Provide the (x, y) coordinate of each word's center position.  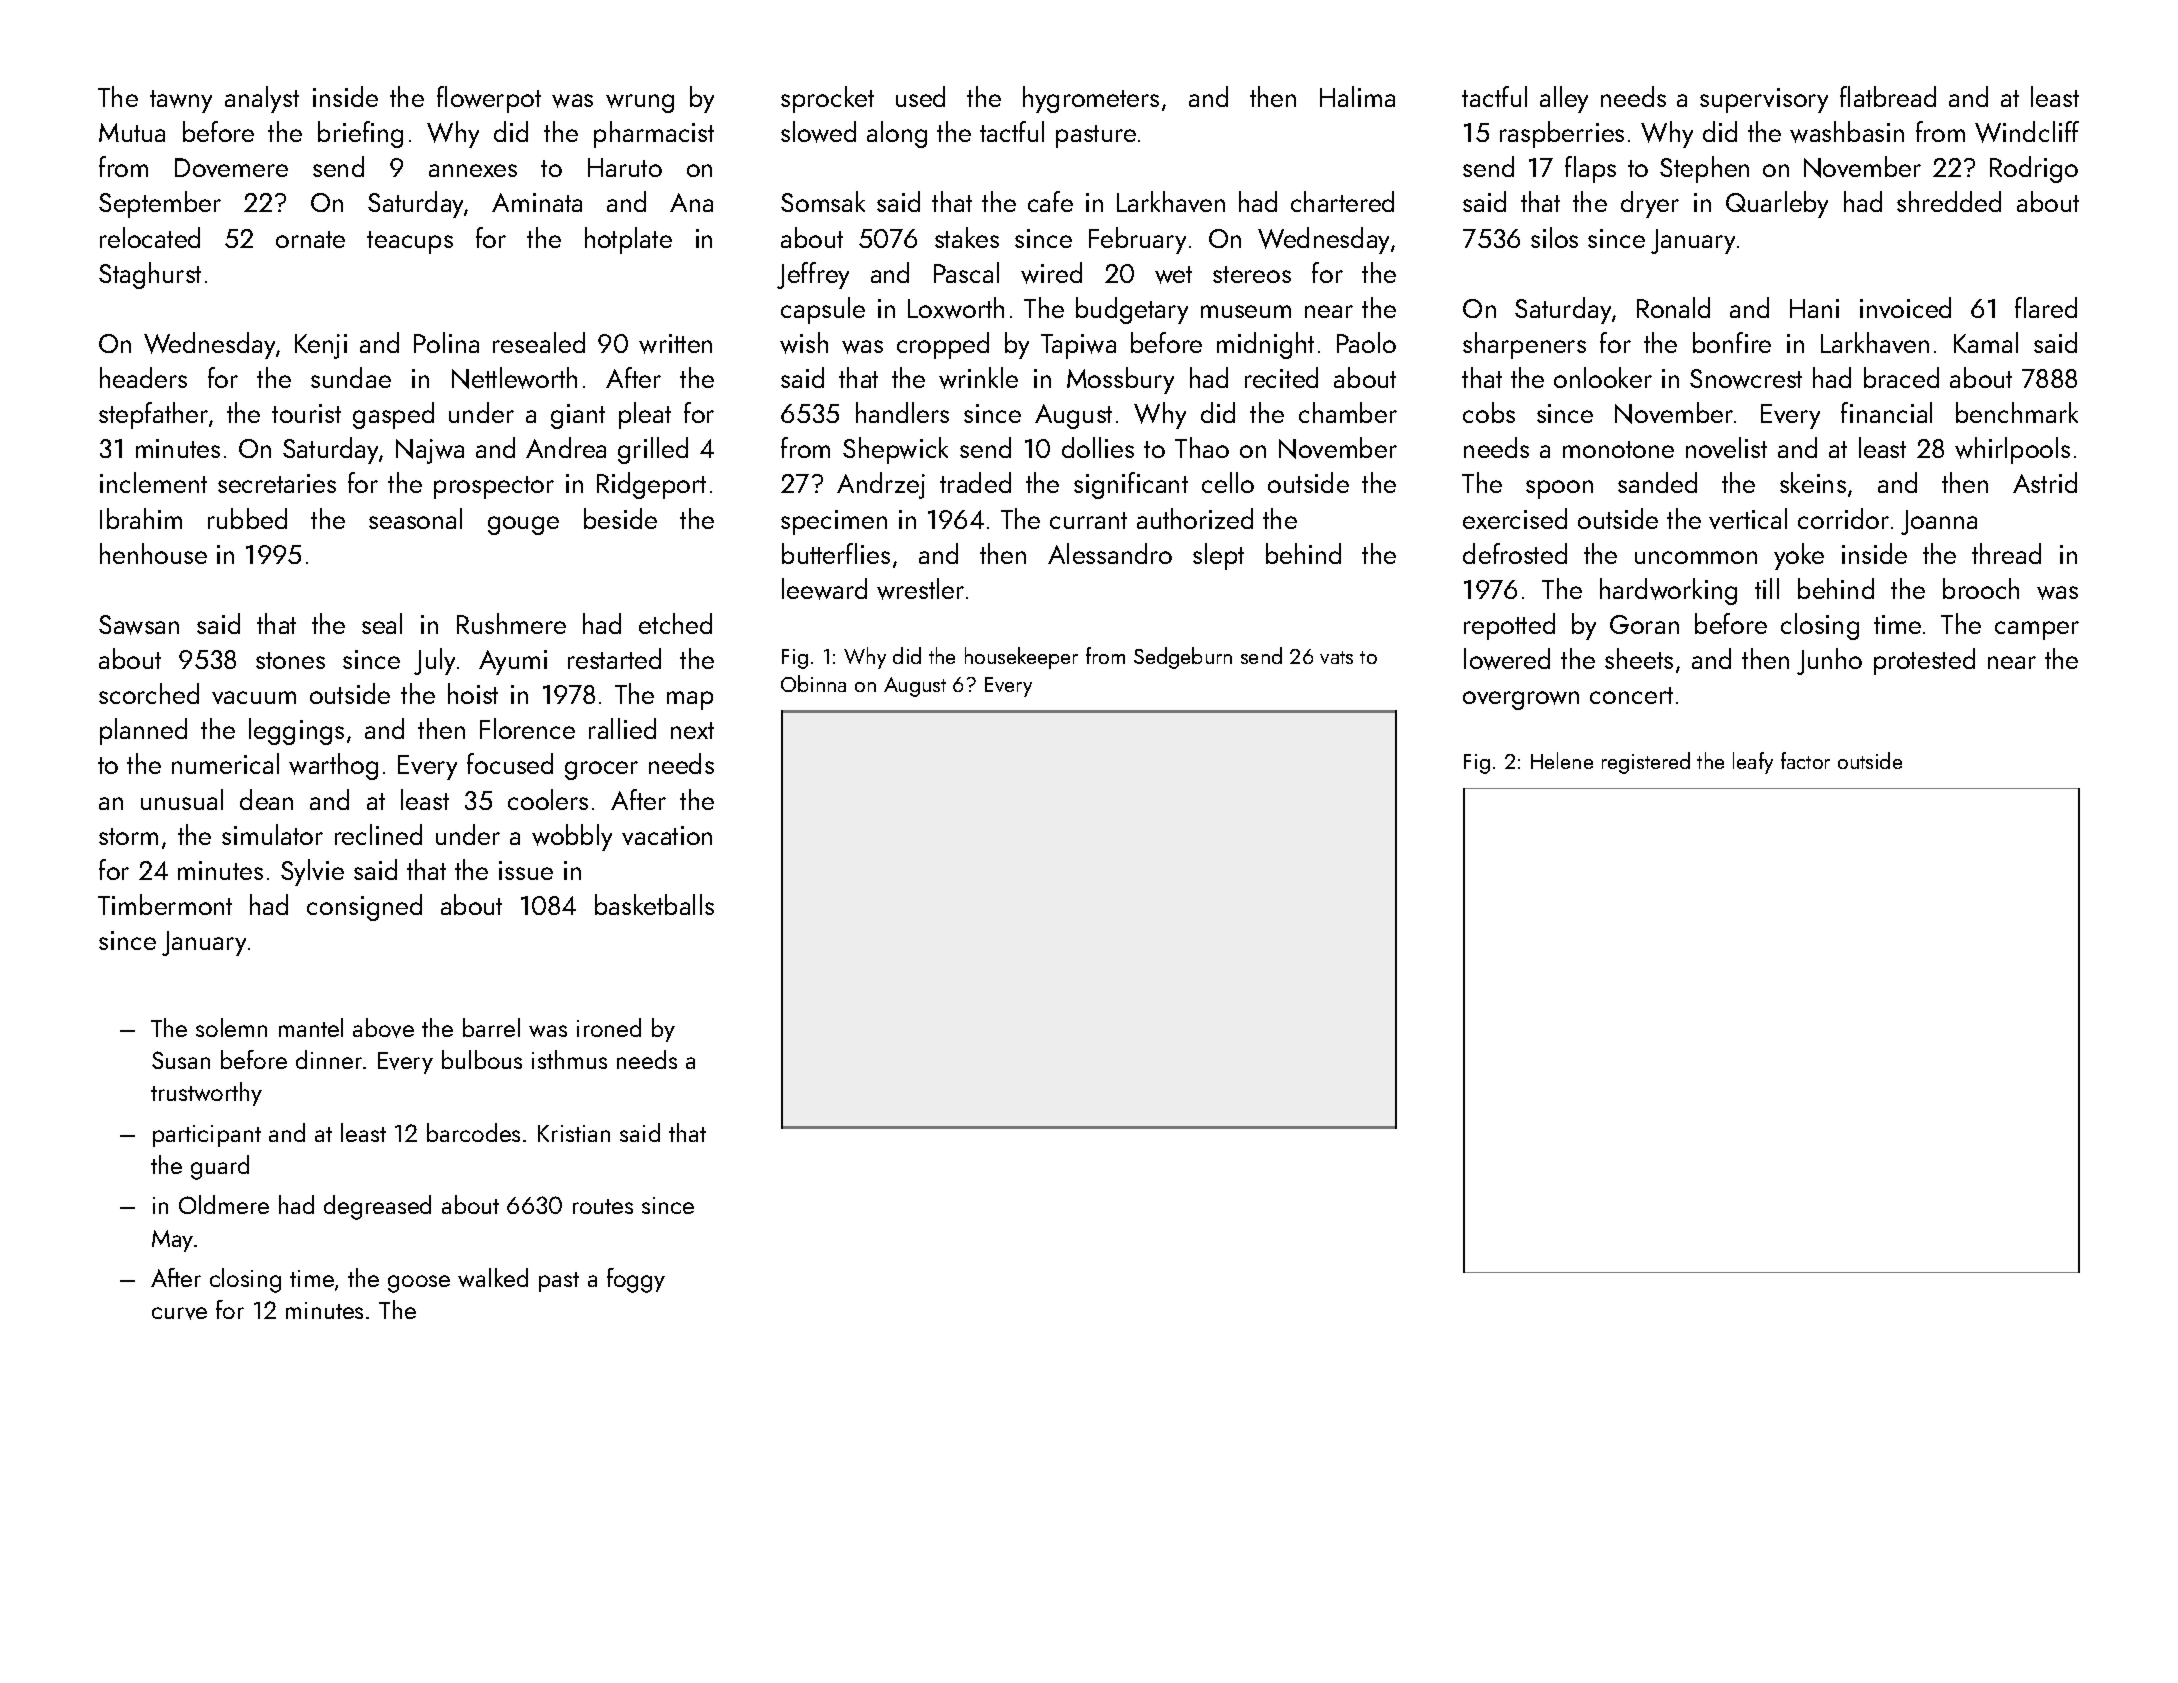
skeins (1813, 482)
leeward (824, 589)
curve (179, 1313)
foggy (636, 1280)
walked (493, 1277)
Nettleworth (514, 378)
